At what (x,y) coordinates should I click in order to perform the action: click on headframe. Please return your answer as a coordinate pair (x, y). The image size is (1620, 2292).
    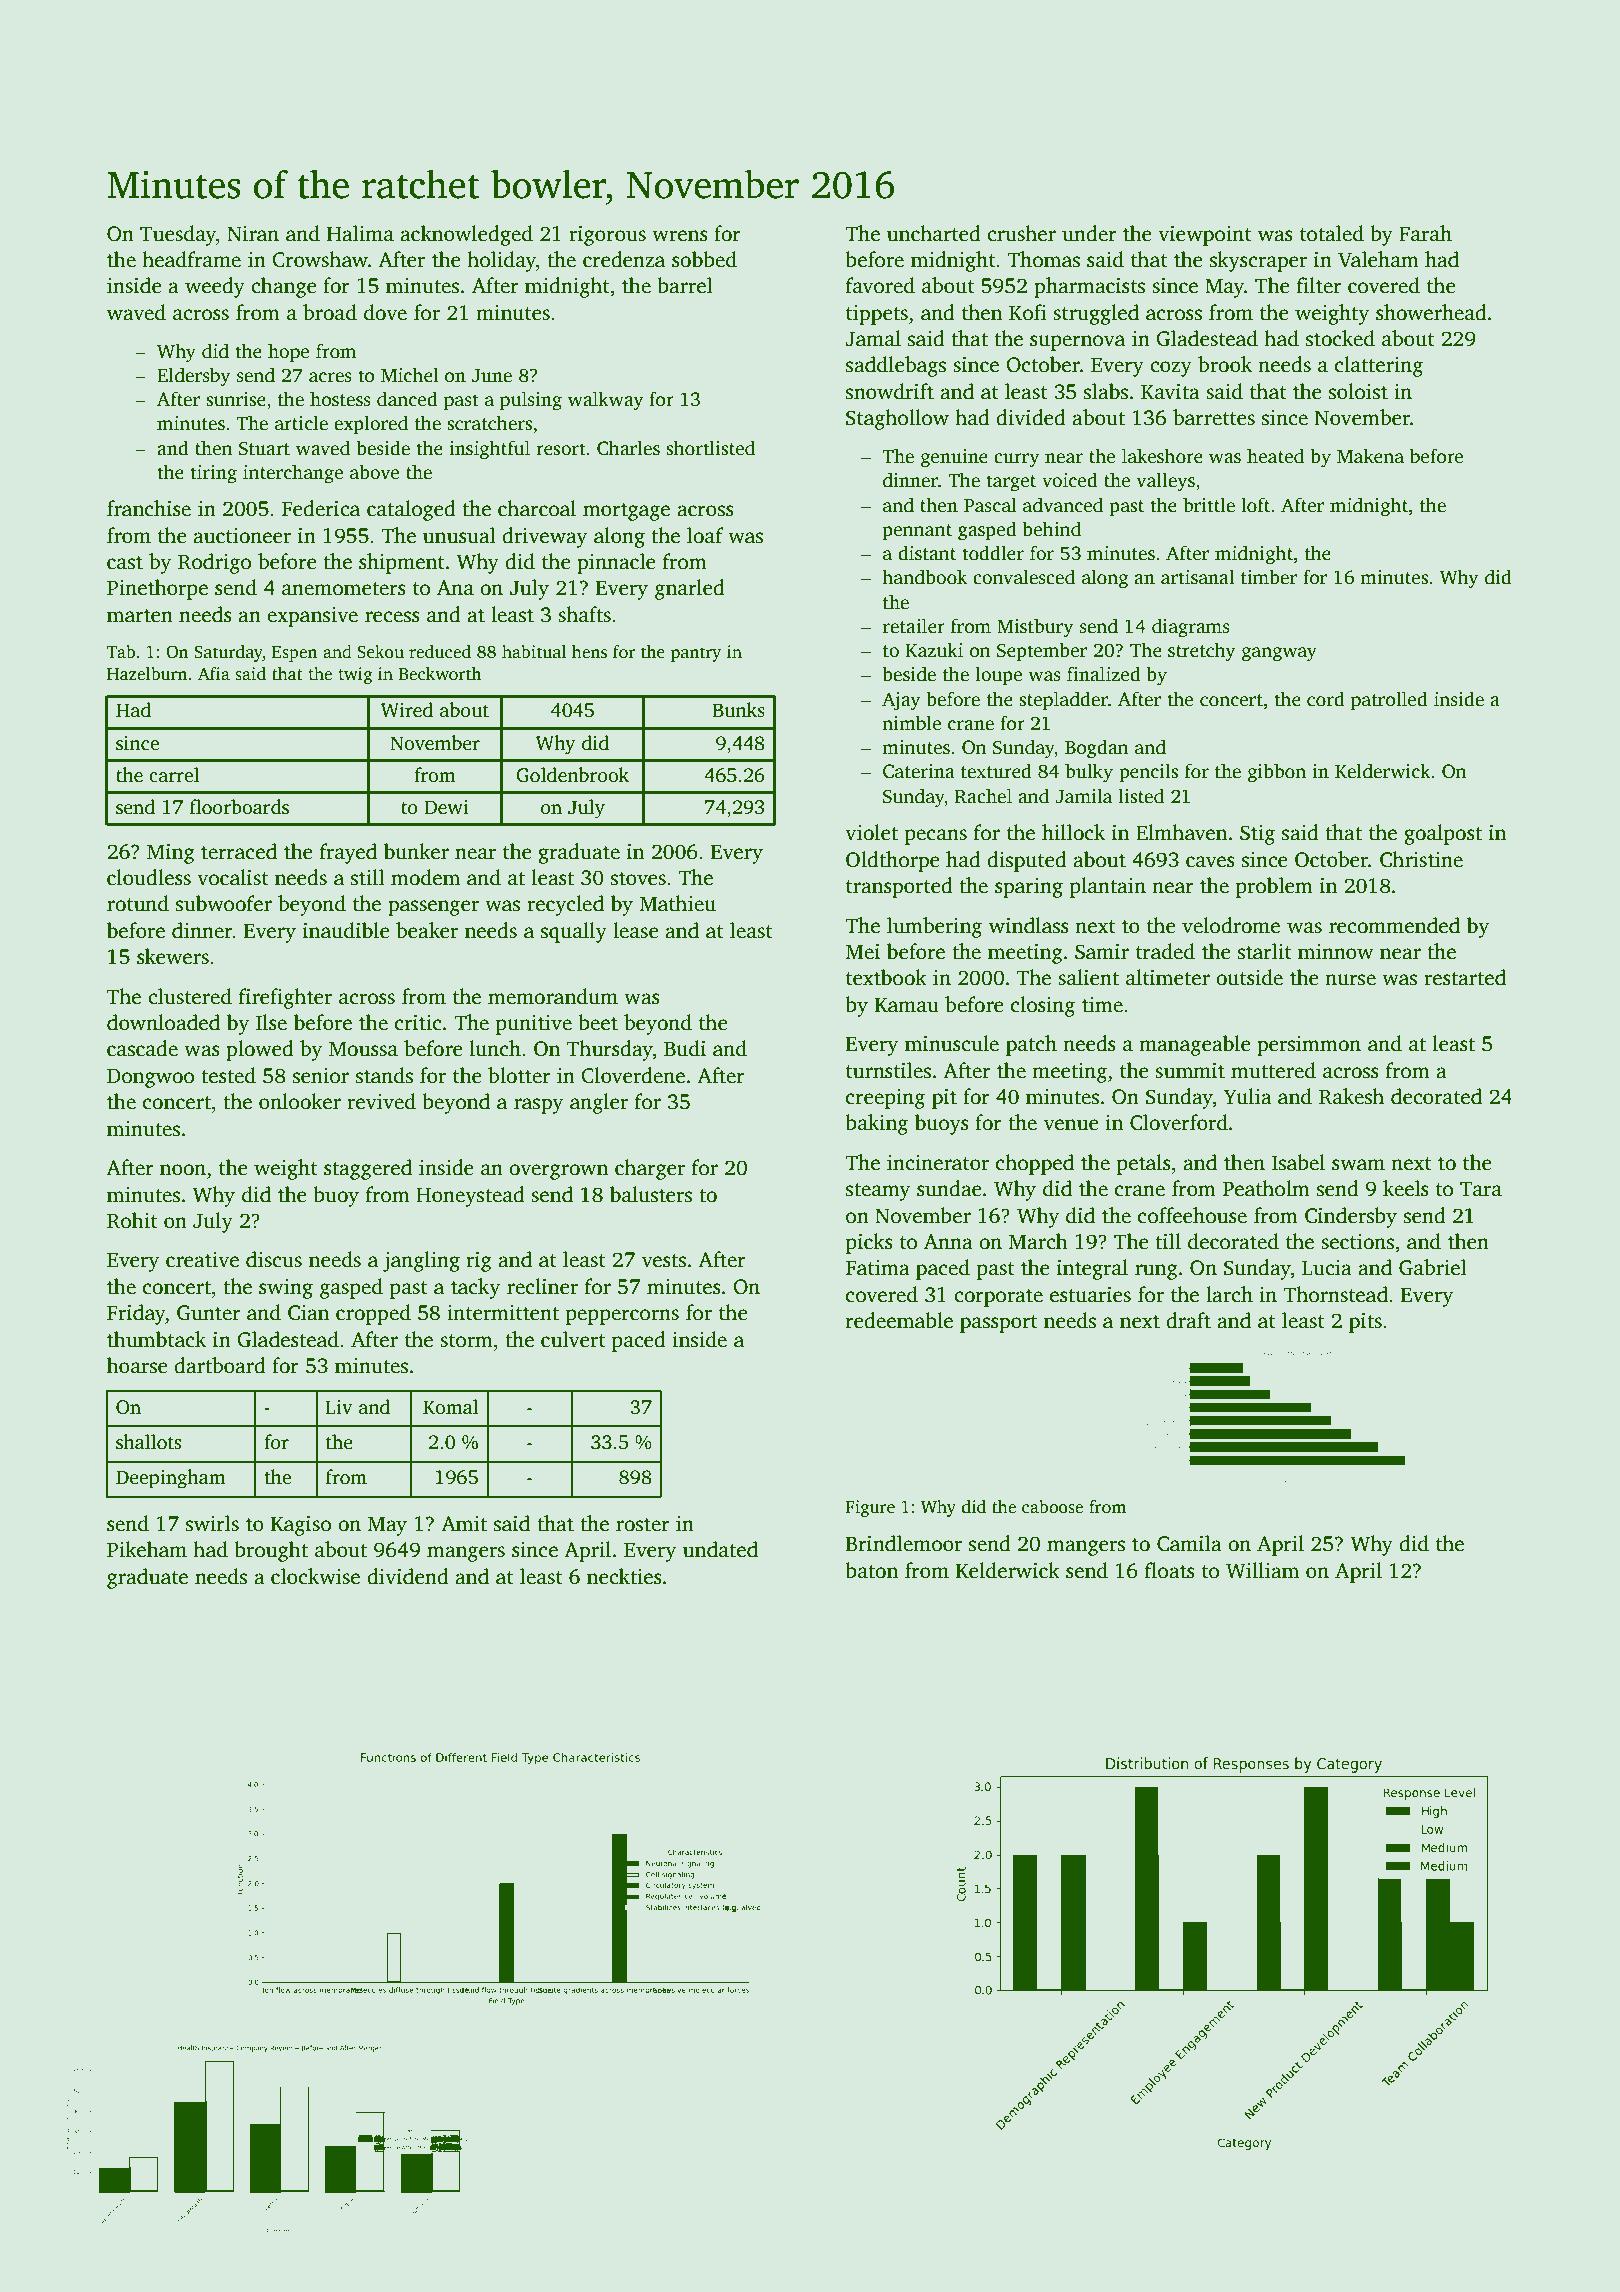
    Looking at the image, I should click on (191, 259).
